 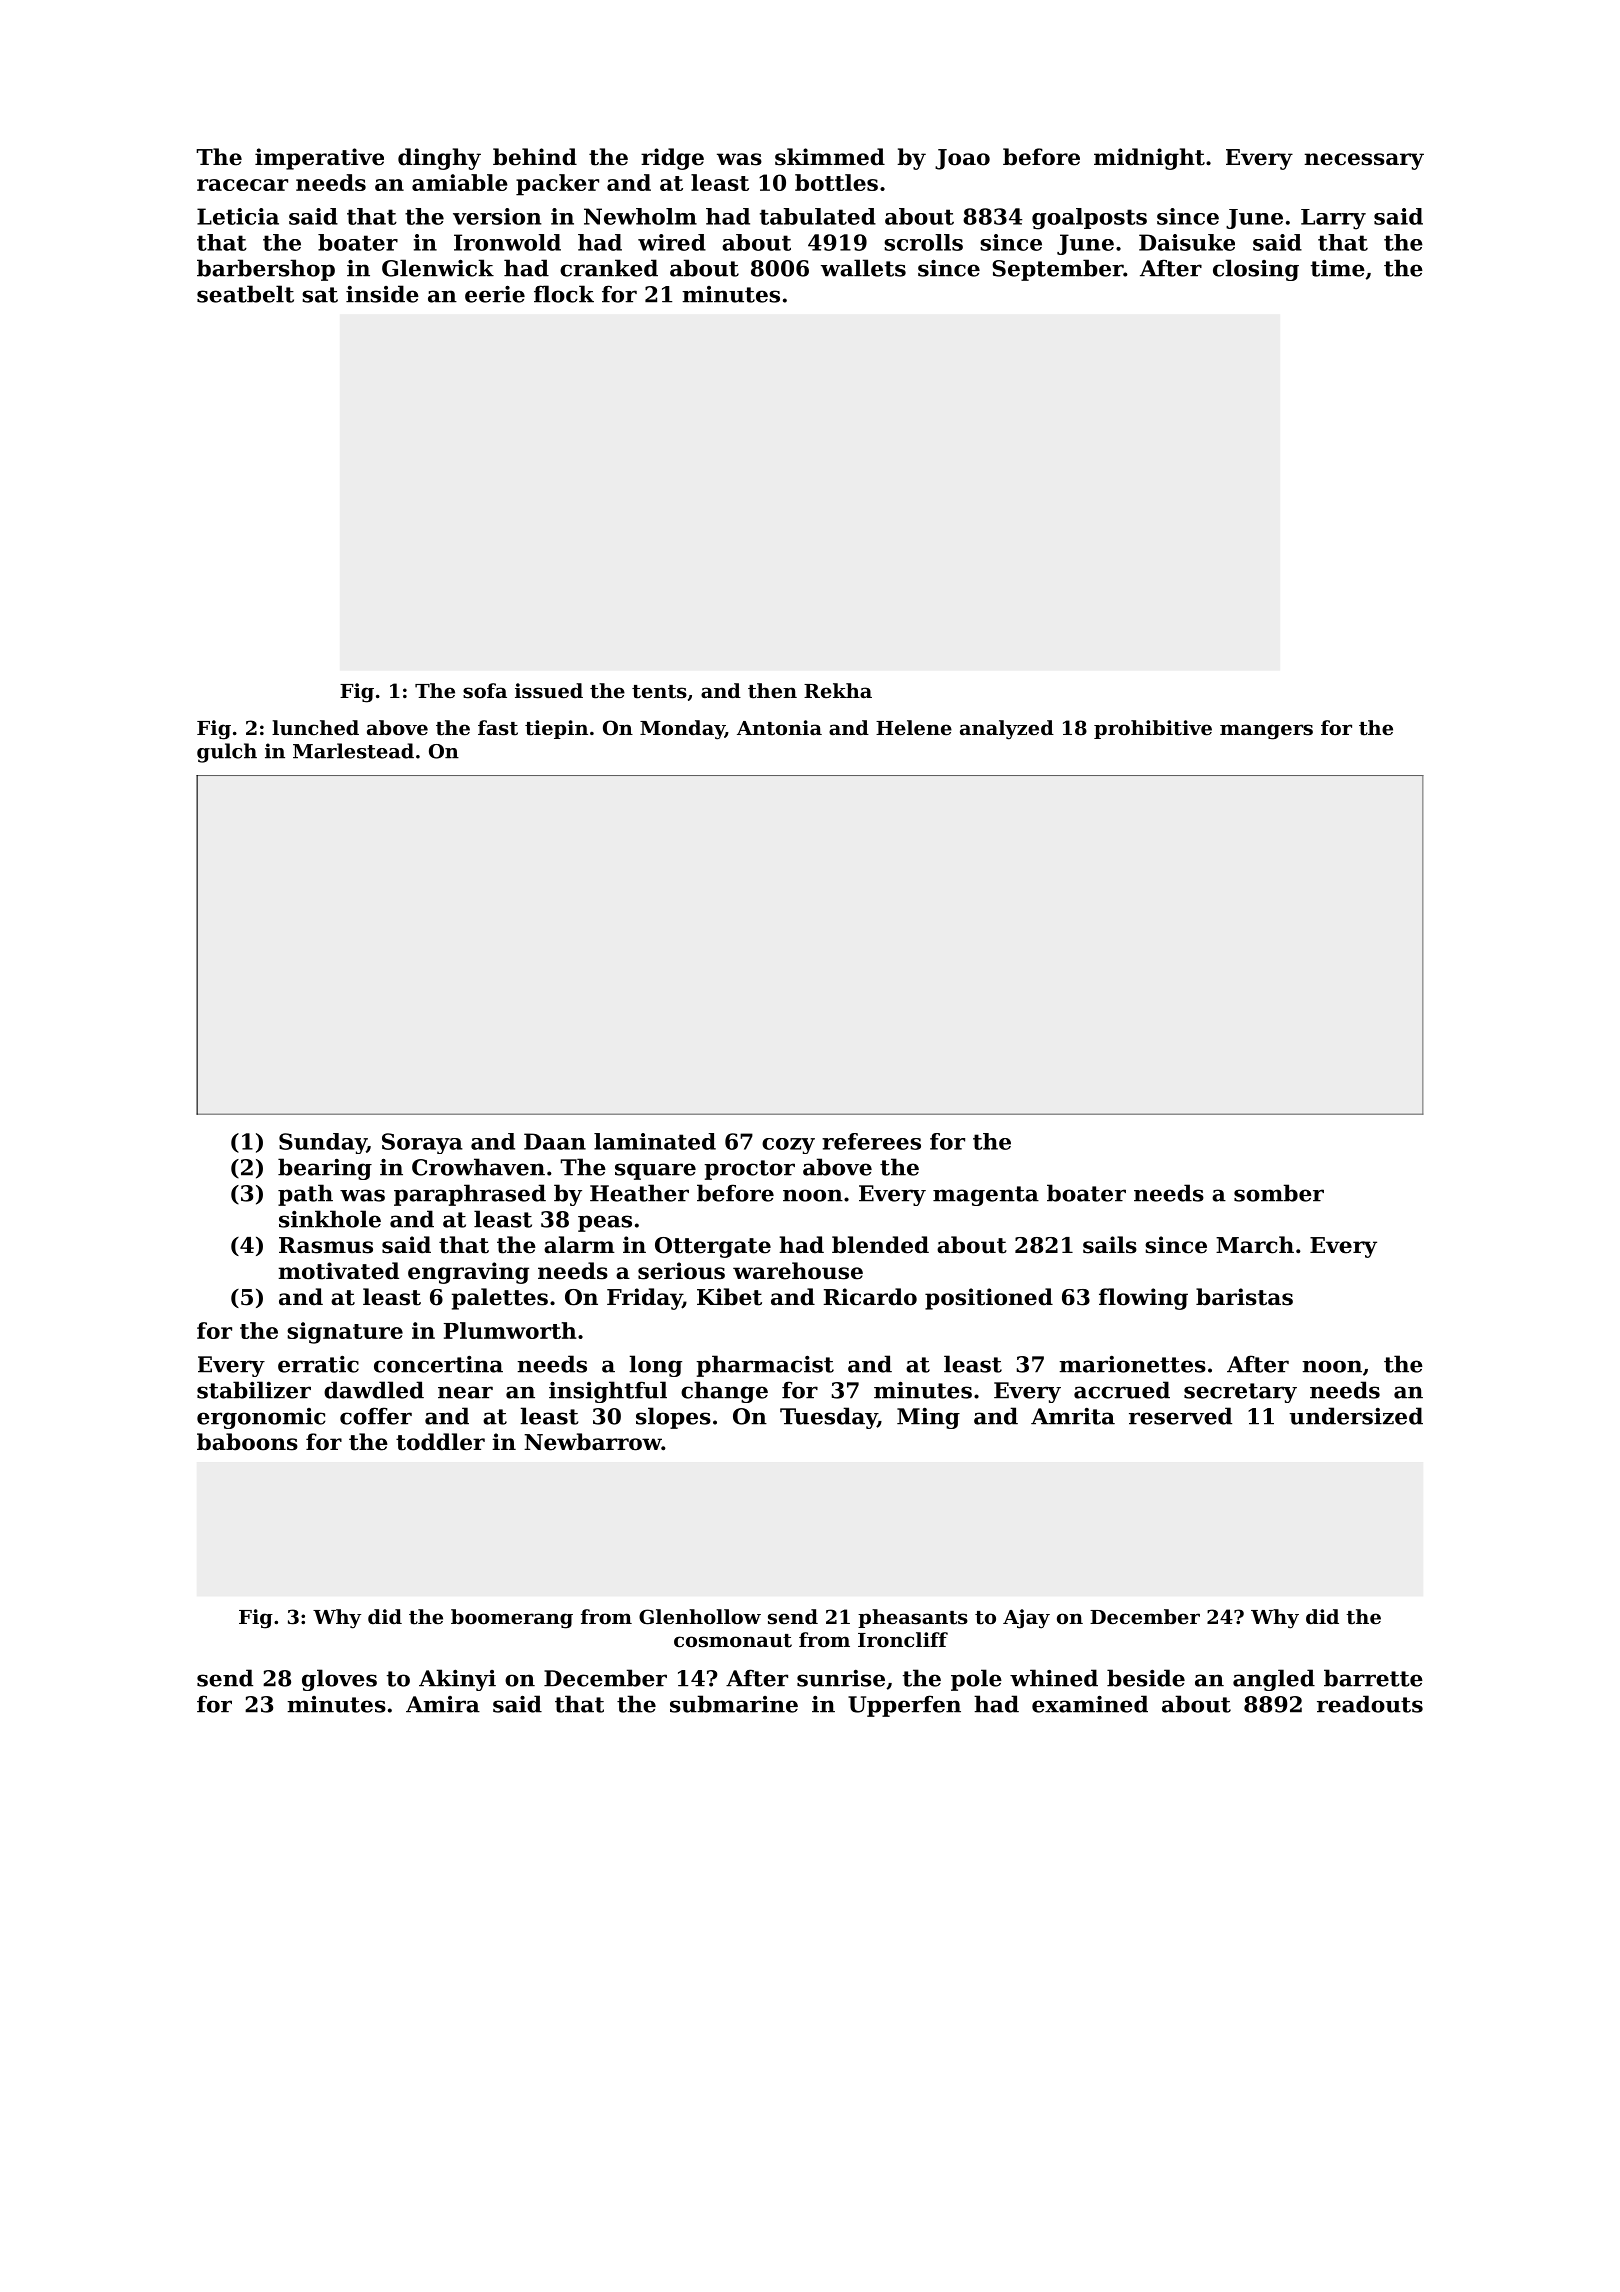 I want to click on sofa, so click(x=485, y=691).
